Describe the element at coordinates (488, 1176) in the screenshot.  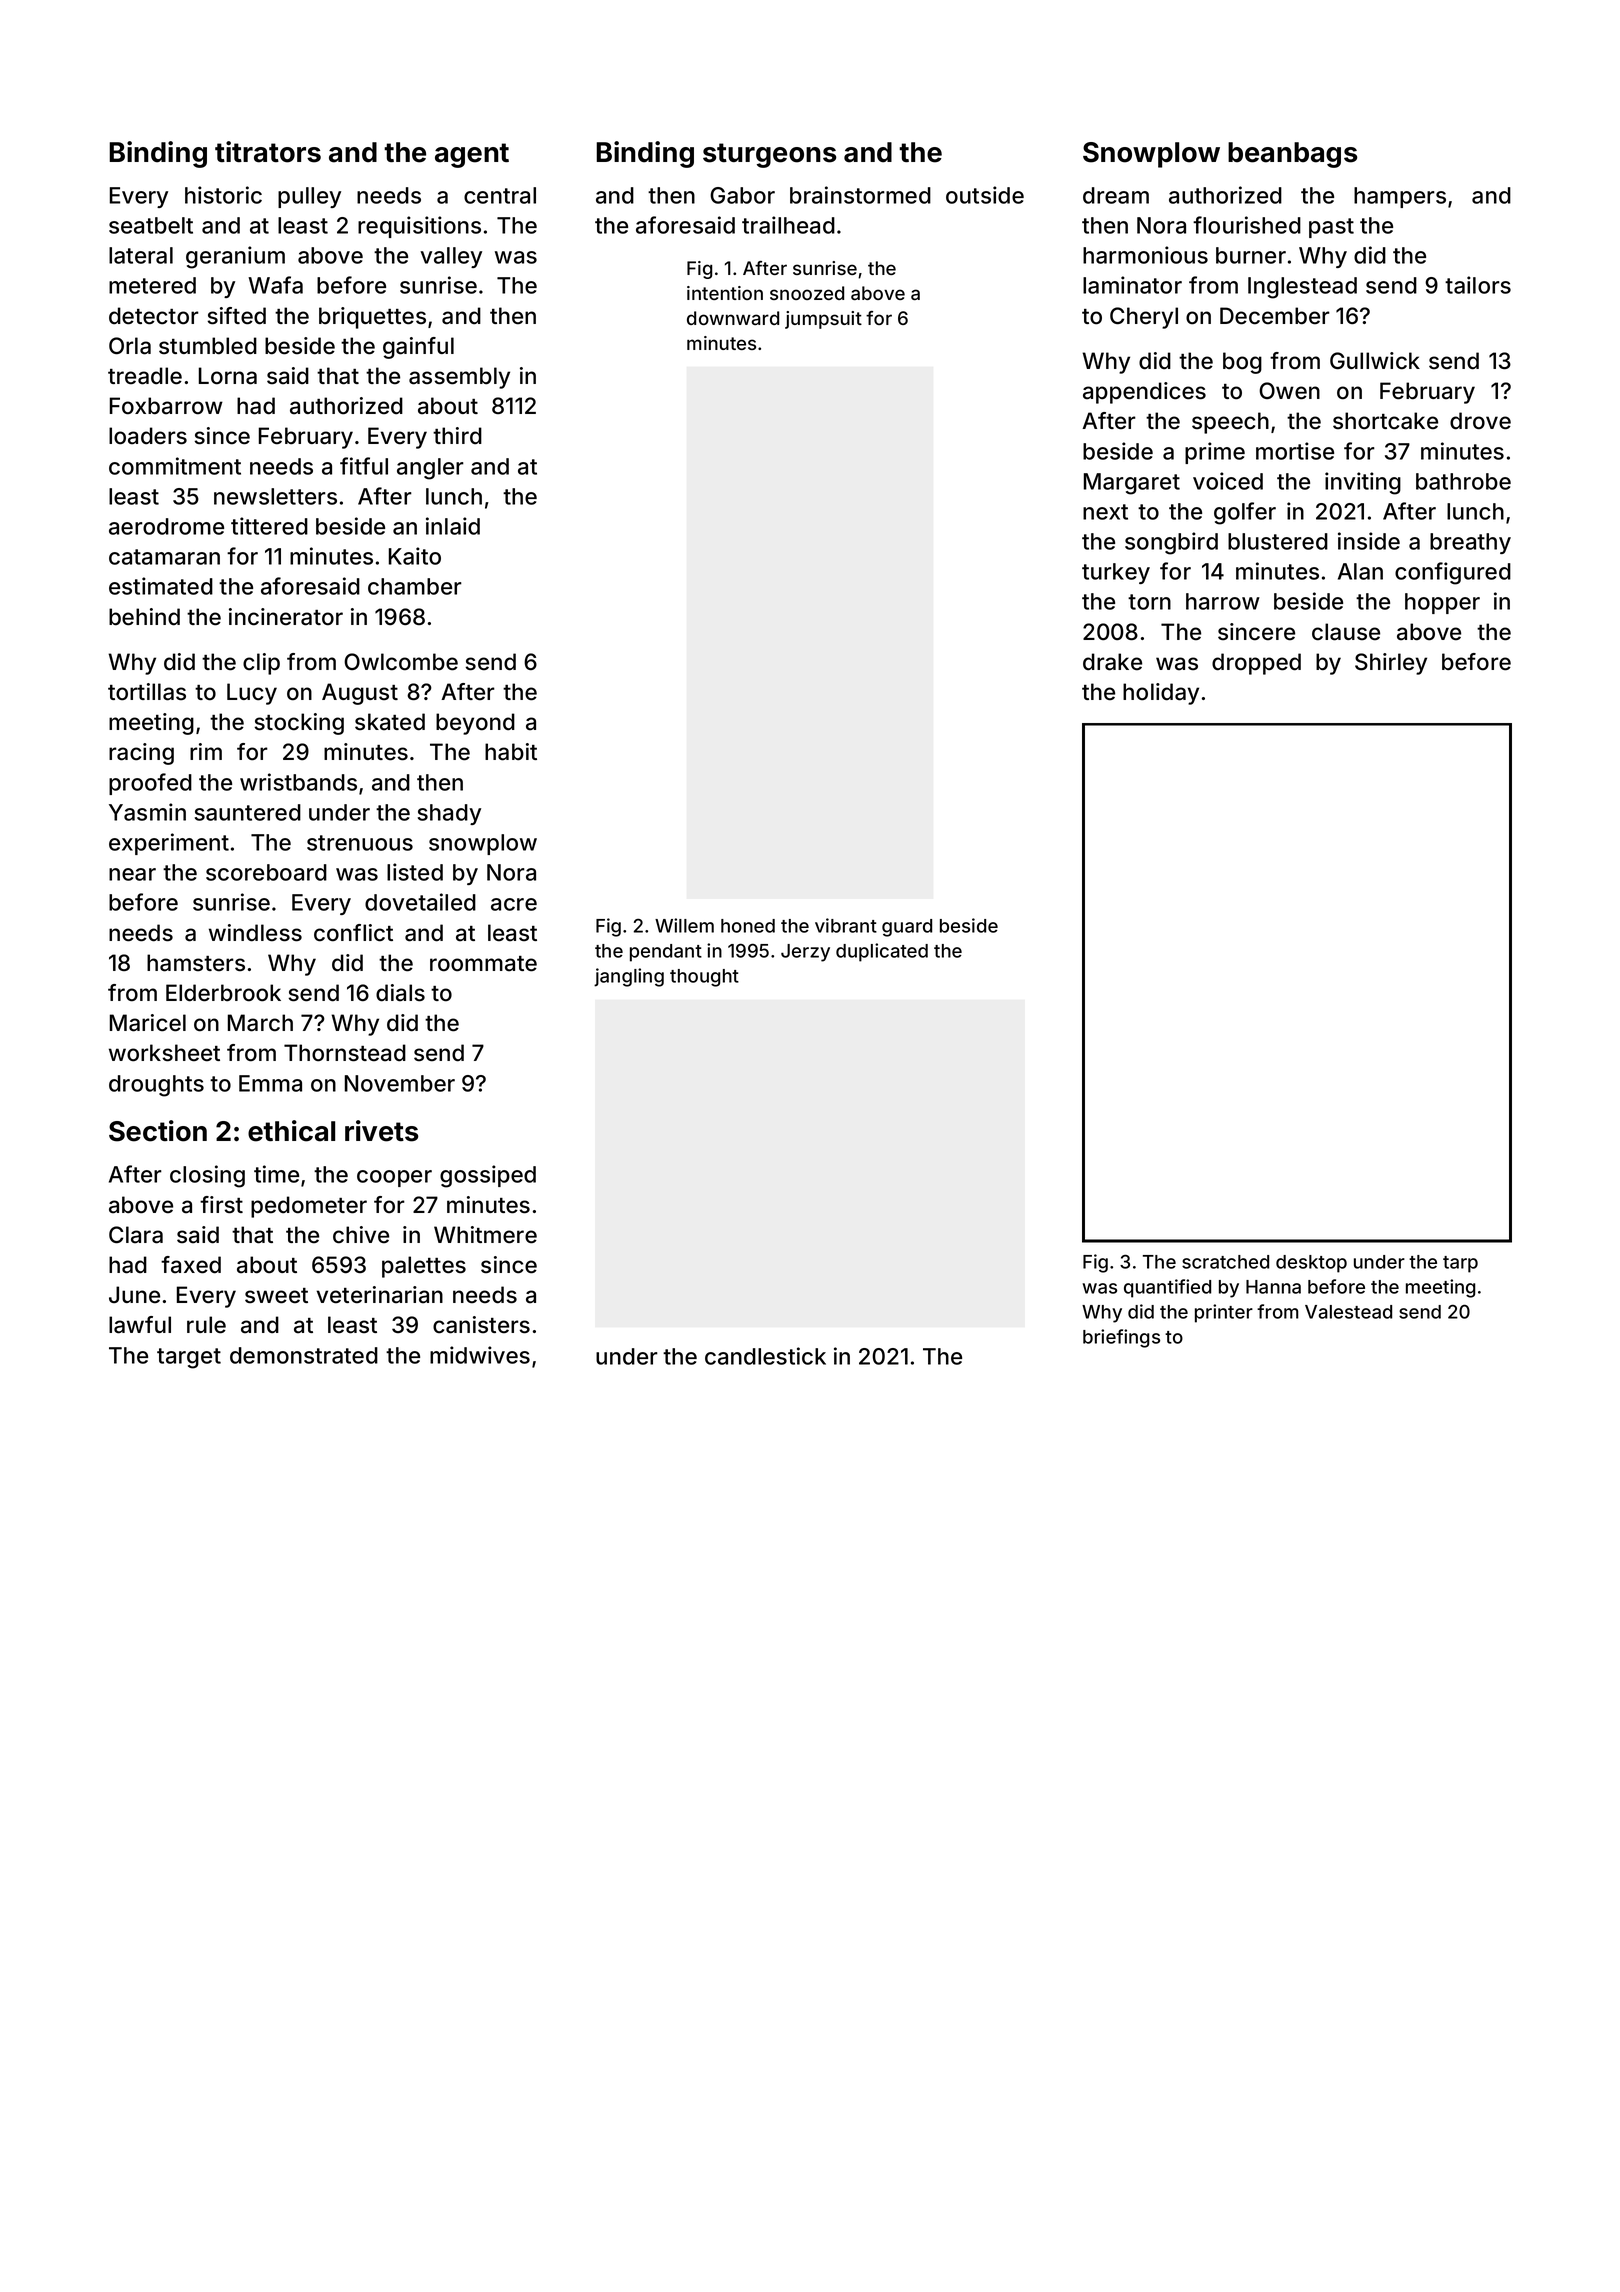
I see `gossiped` at that location.
